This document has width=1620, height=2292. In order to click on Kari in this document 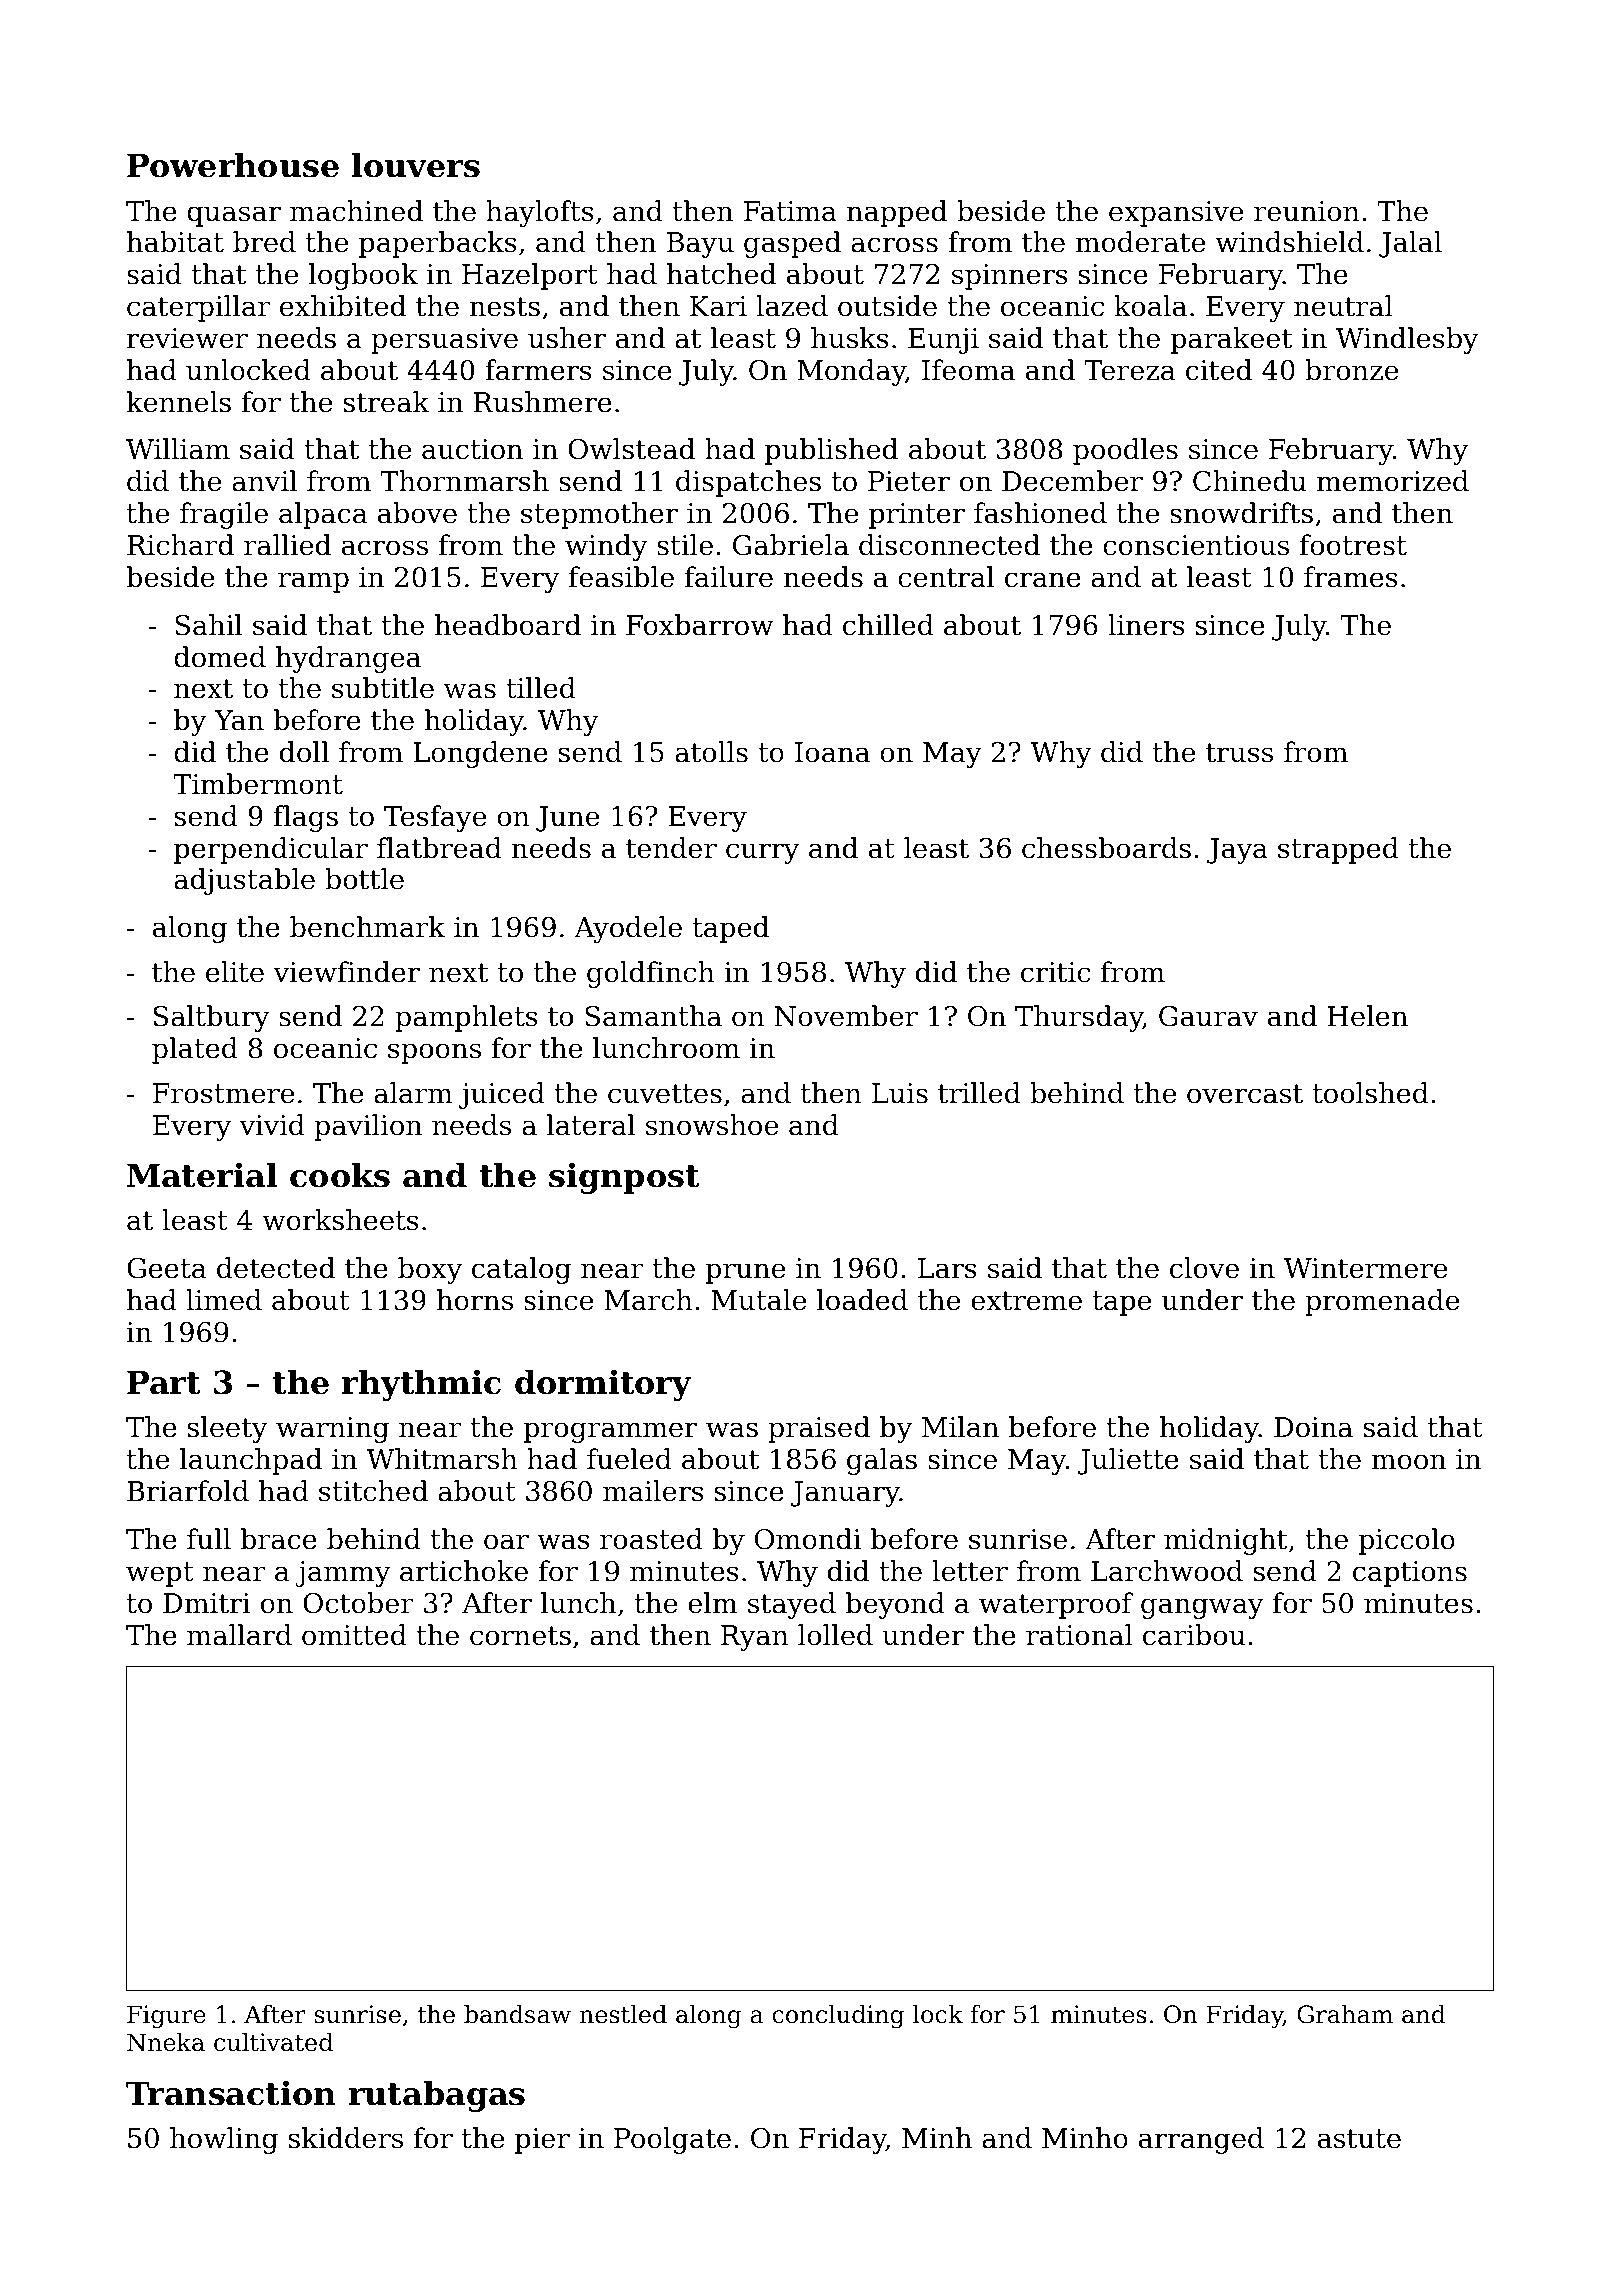, I will do `click(718, 306)`.
